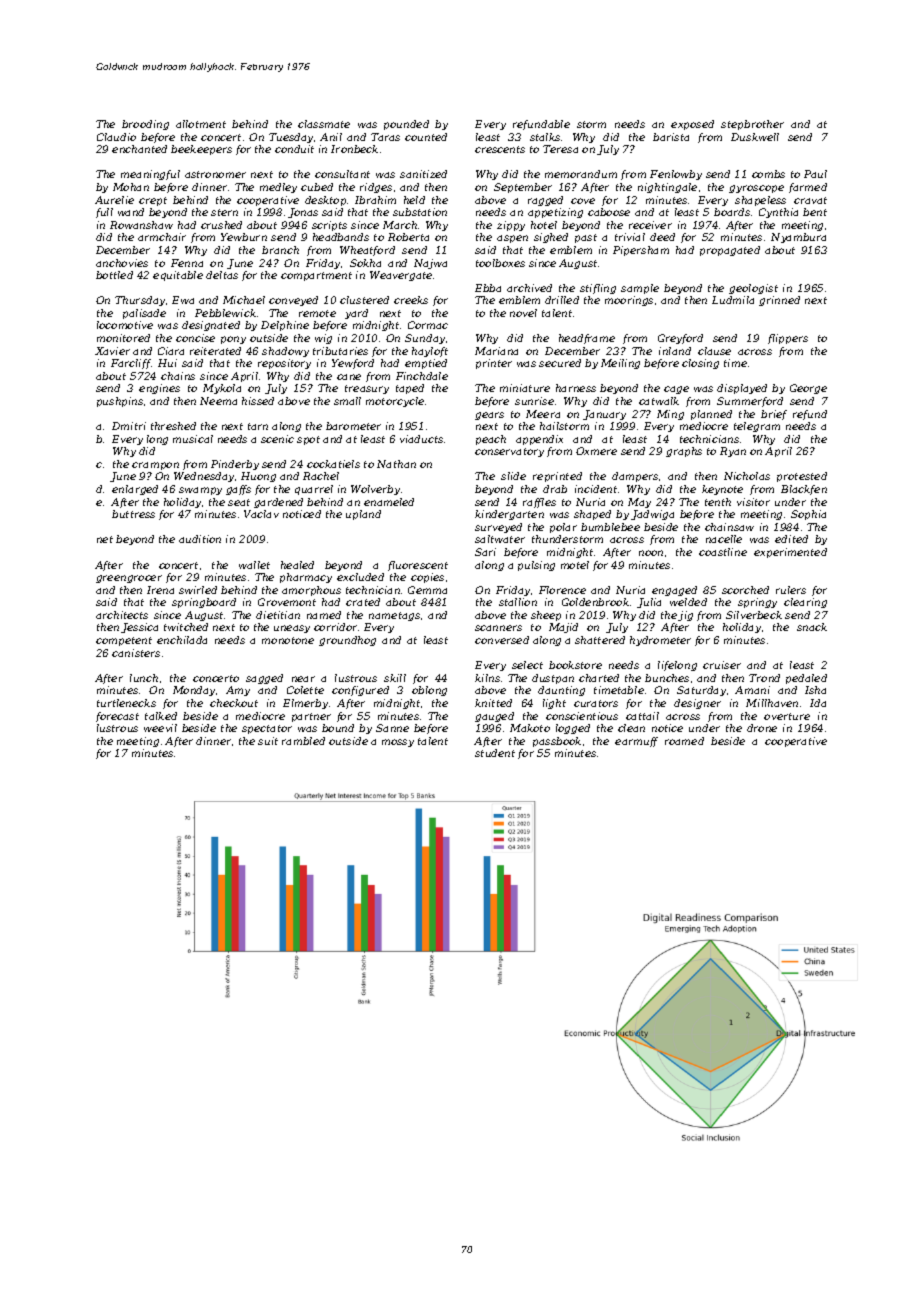 Image resolution: width=924 pixels, height=1308 pixels. Describe the element at coordinates (162, 237) in the image. I see `armchair` at that location.
